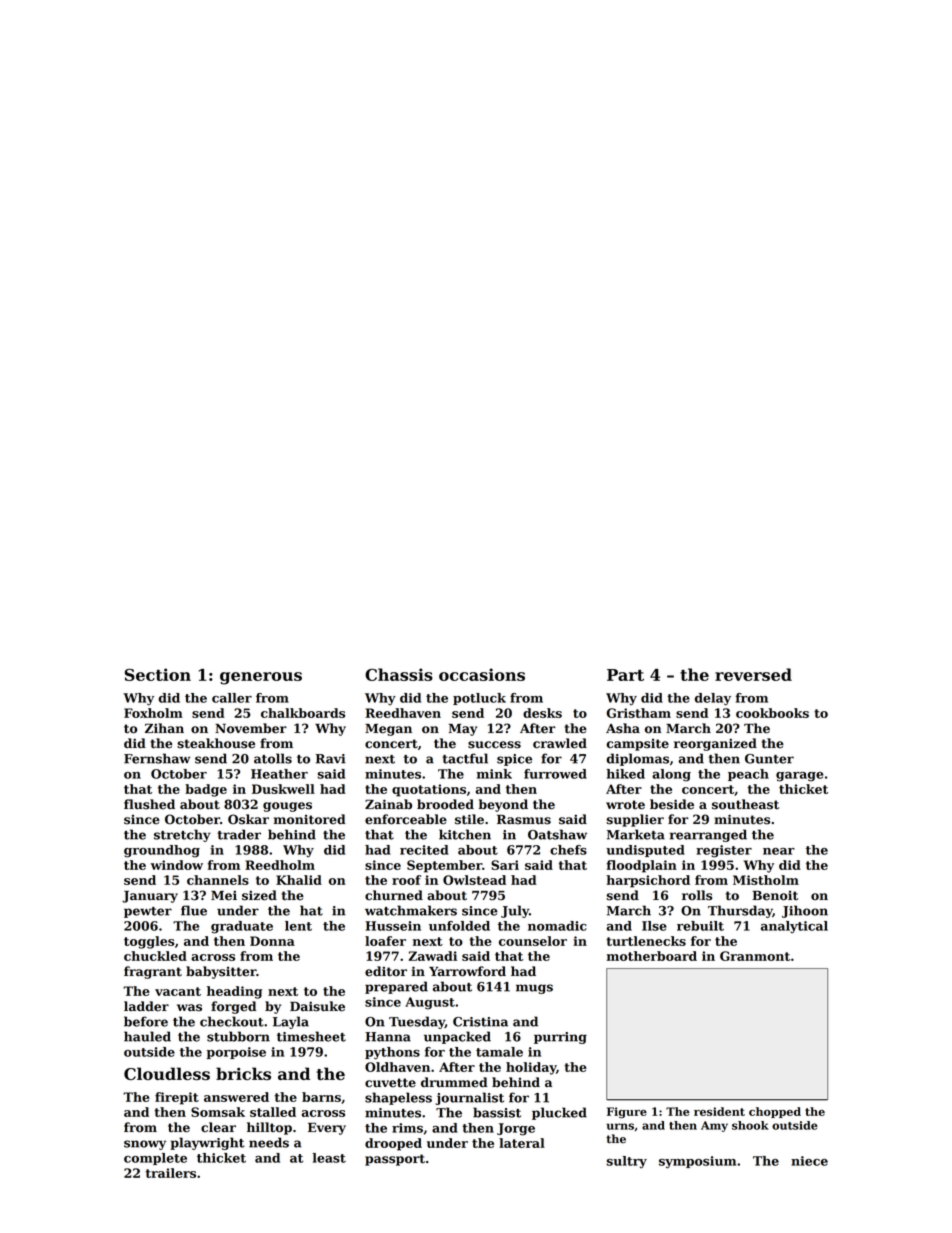 The width and height of the screenshot is (952, 1233). Describe the element at coordinates (398, 1098) in the screenshot. I see `shapeless` at that location.
